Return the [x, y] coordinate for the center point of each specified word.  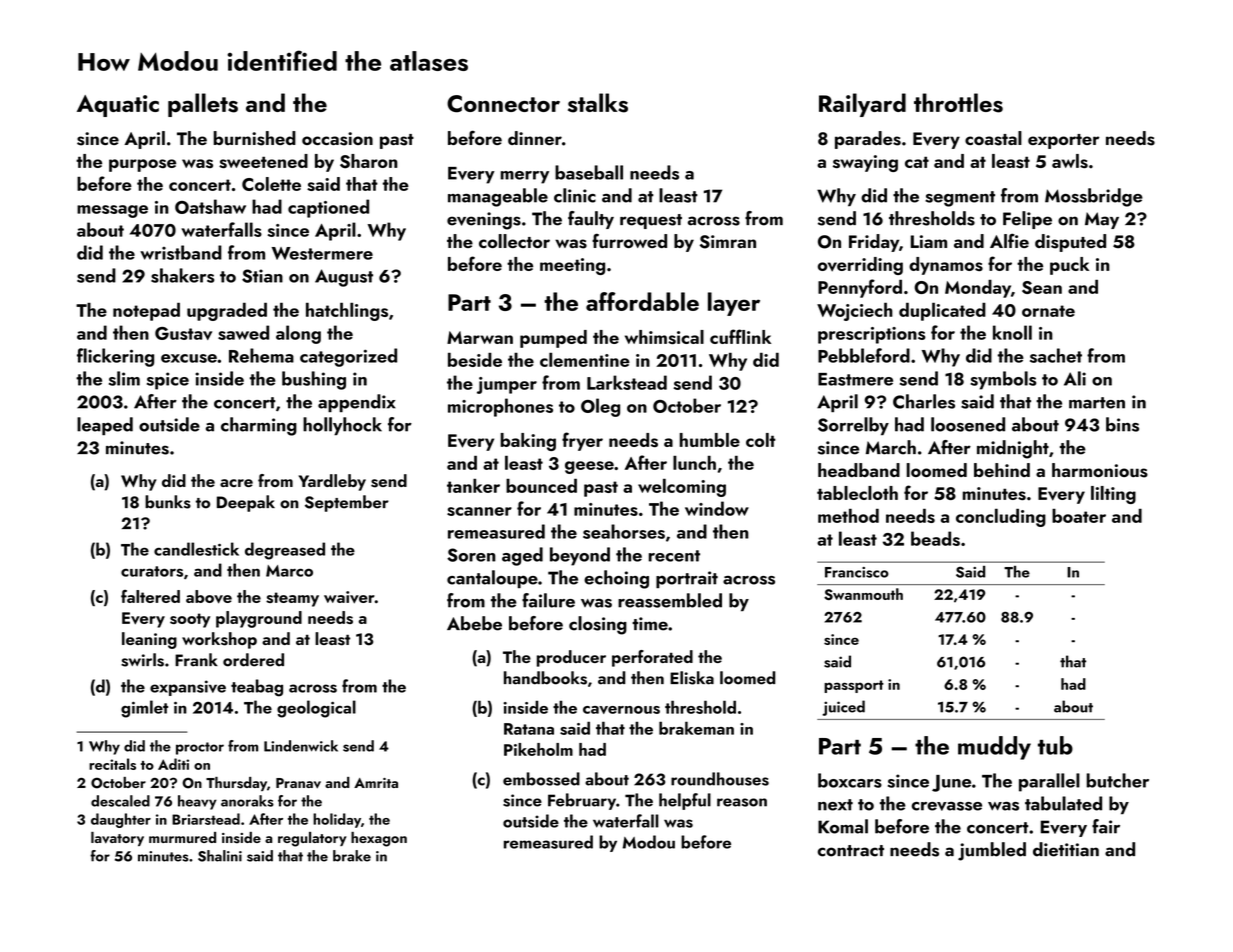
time [650, 624]
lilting [1113, 495]
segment [960, 199]
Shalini [220, 856]
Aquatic [118, 106]
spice [168, 381]
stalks [598, 103]
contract [851, 851]
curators [152, 571]
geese [589, 467]
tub [1055, 745]
